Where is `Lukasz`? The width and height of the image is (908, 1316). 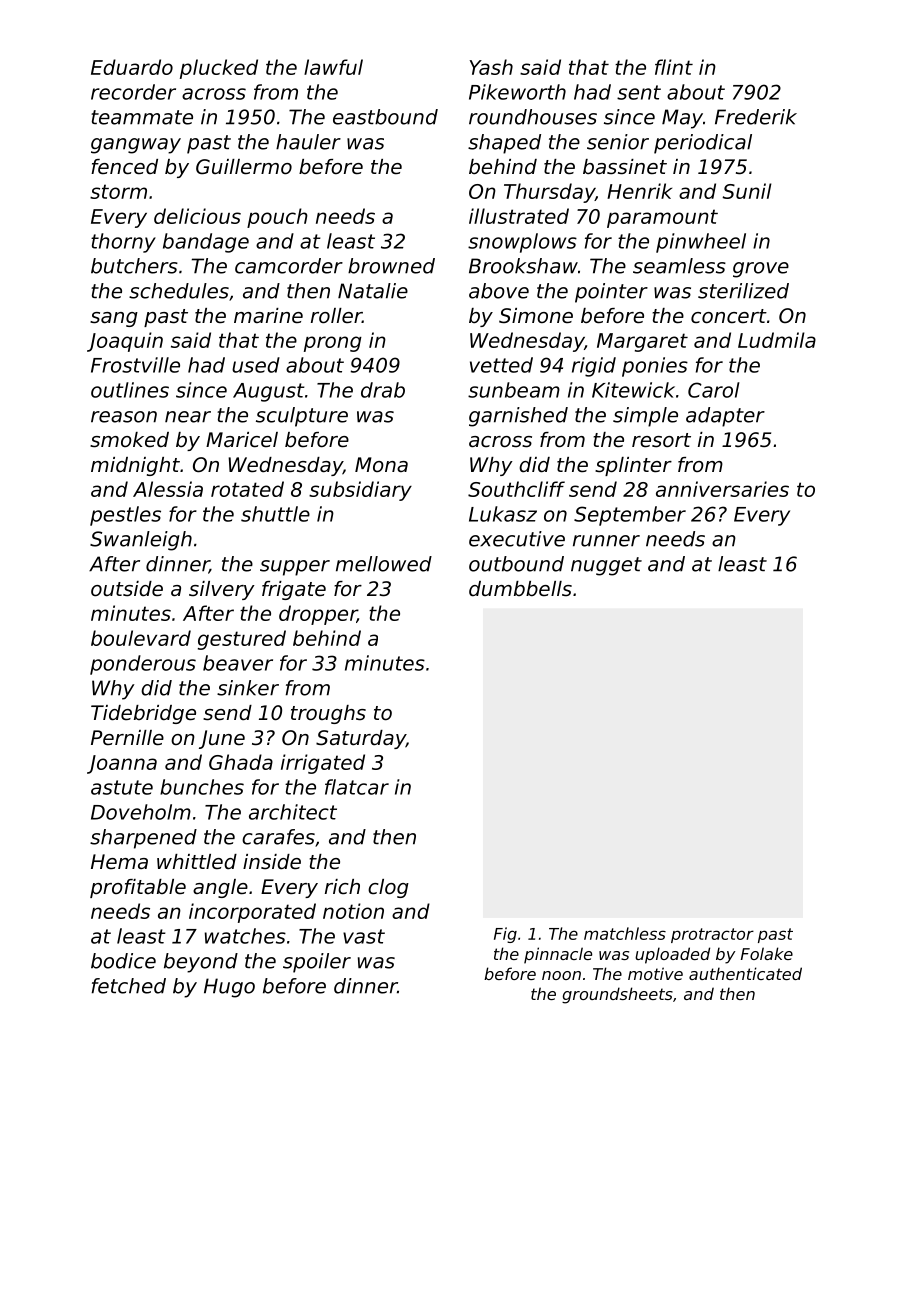 Lukasz is located at coordinates (503, 514).
